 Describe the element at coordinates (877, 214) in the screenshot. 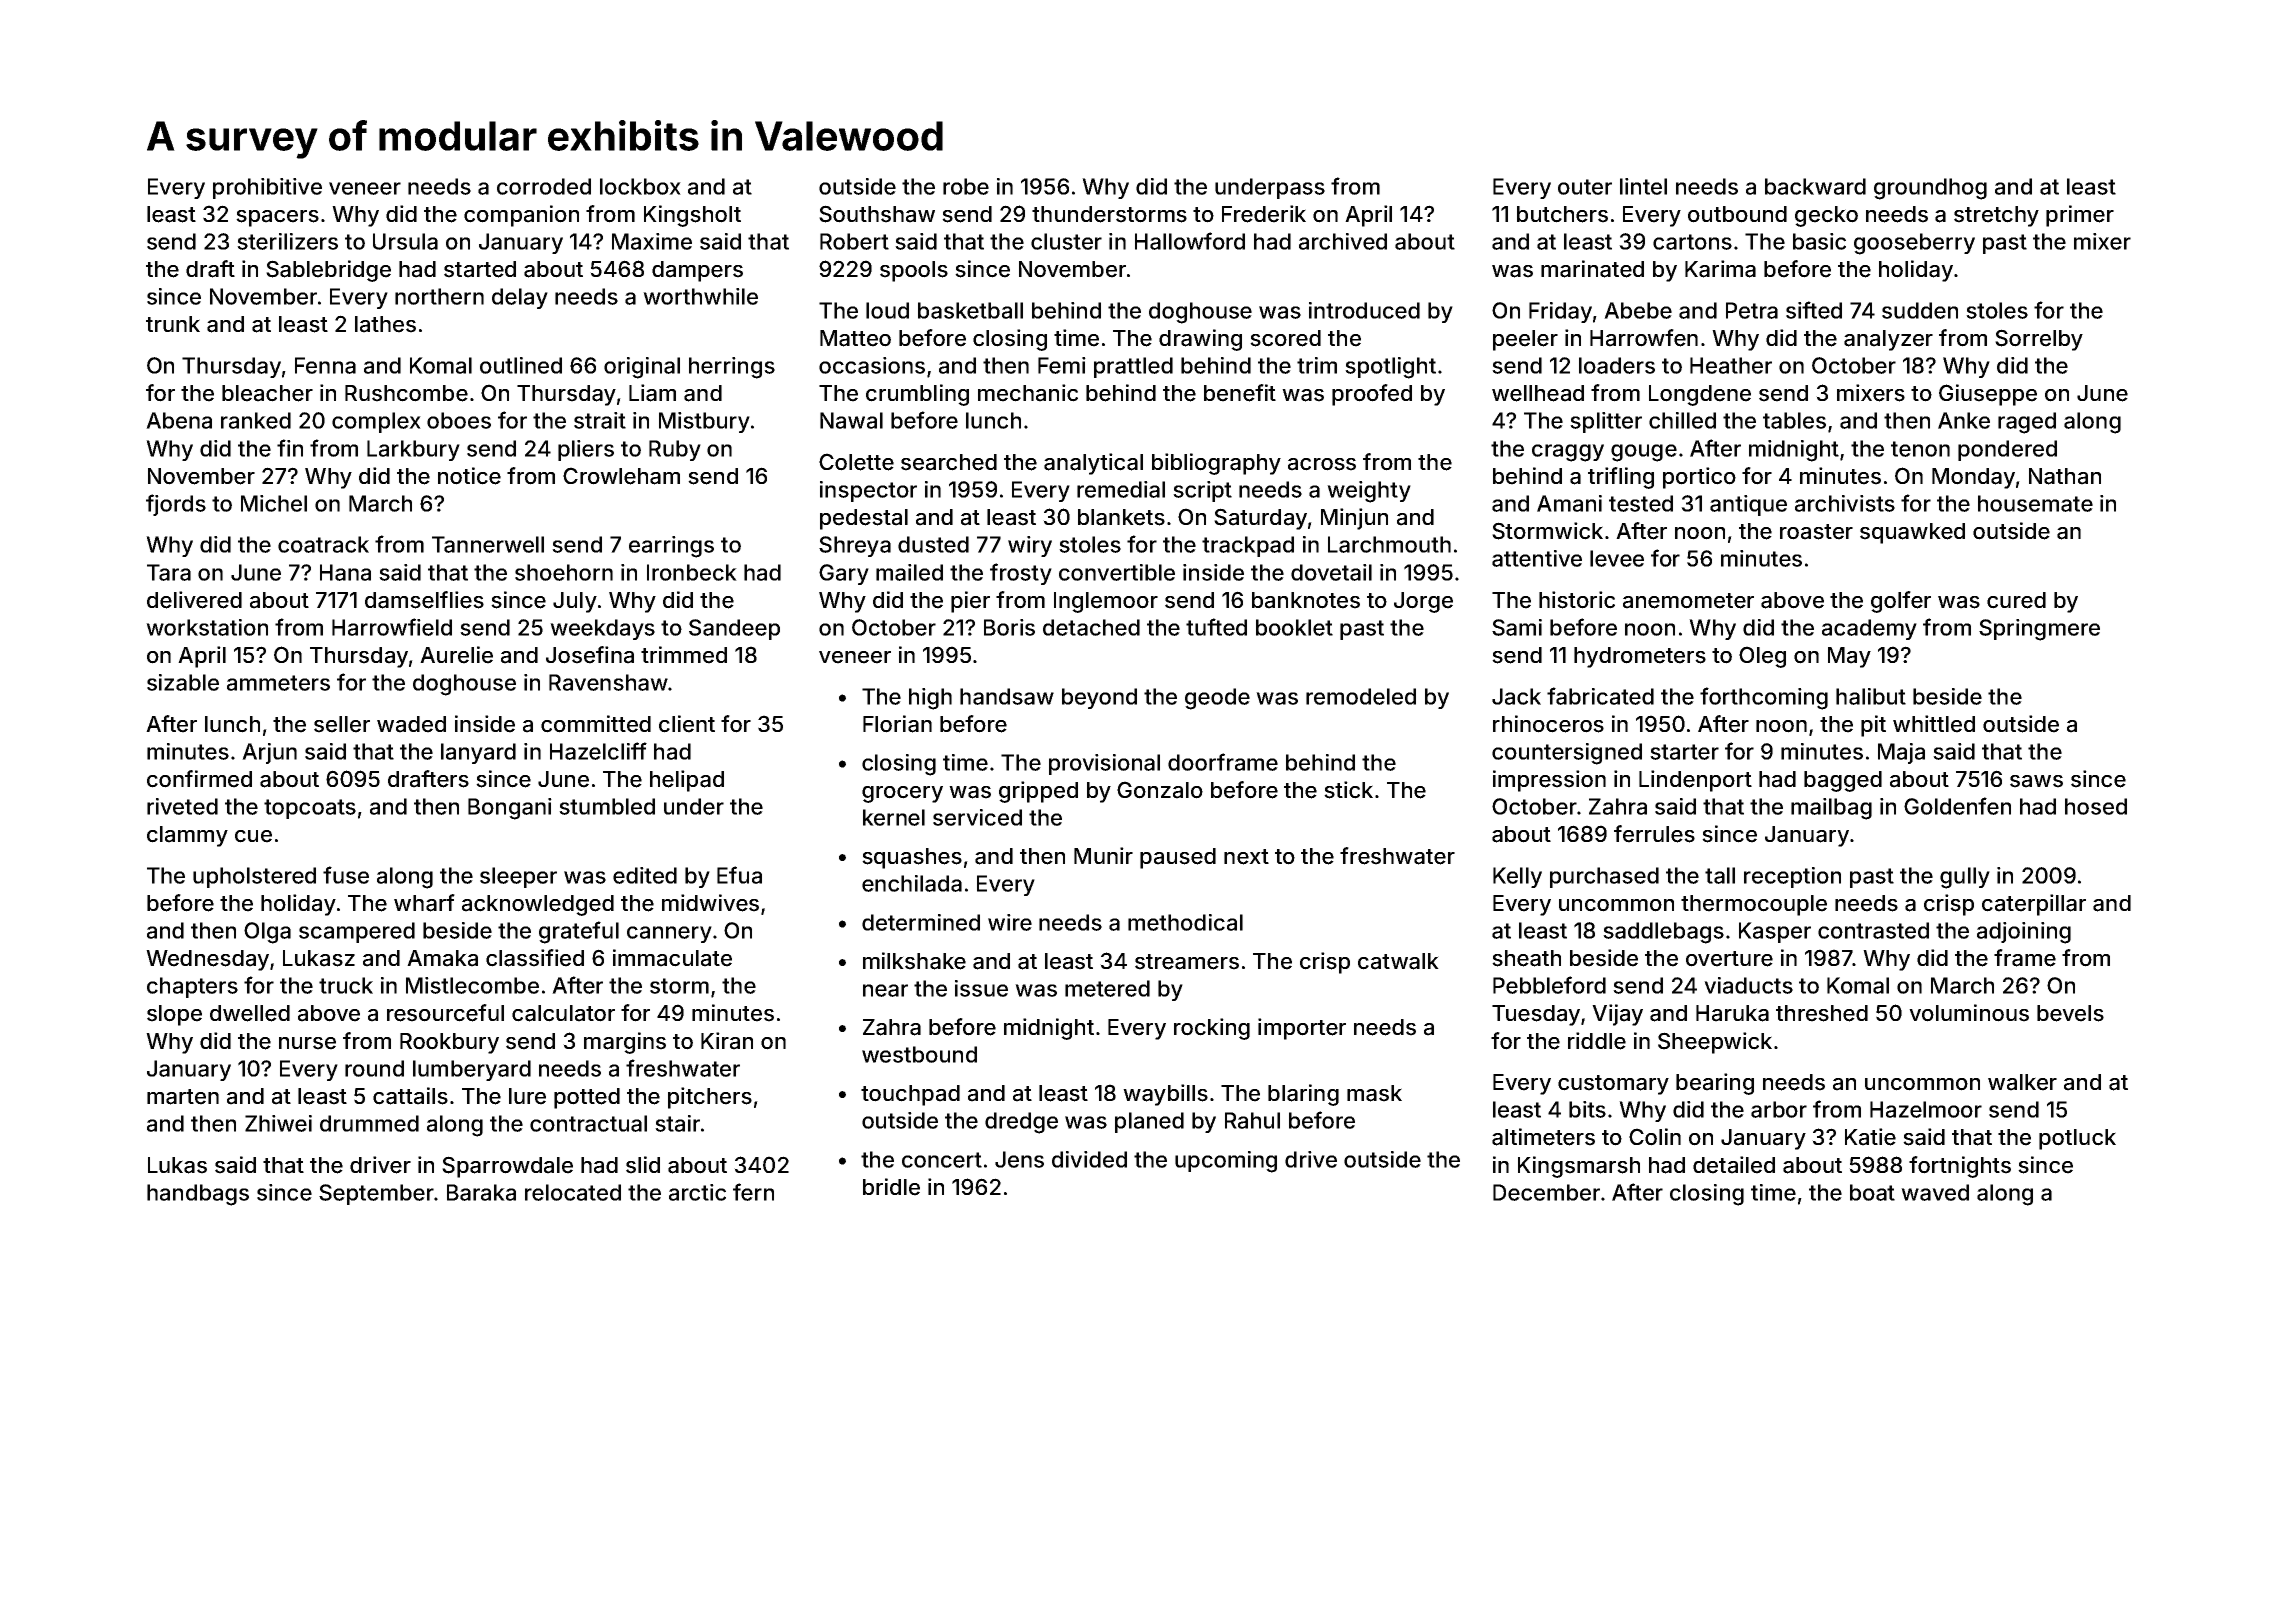

I see `Southshaw` at that location.
